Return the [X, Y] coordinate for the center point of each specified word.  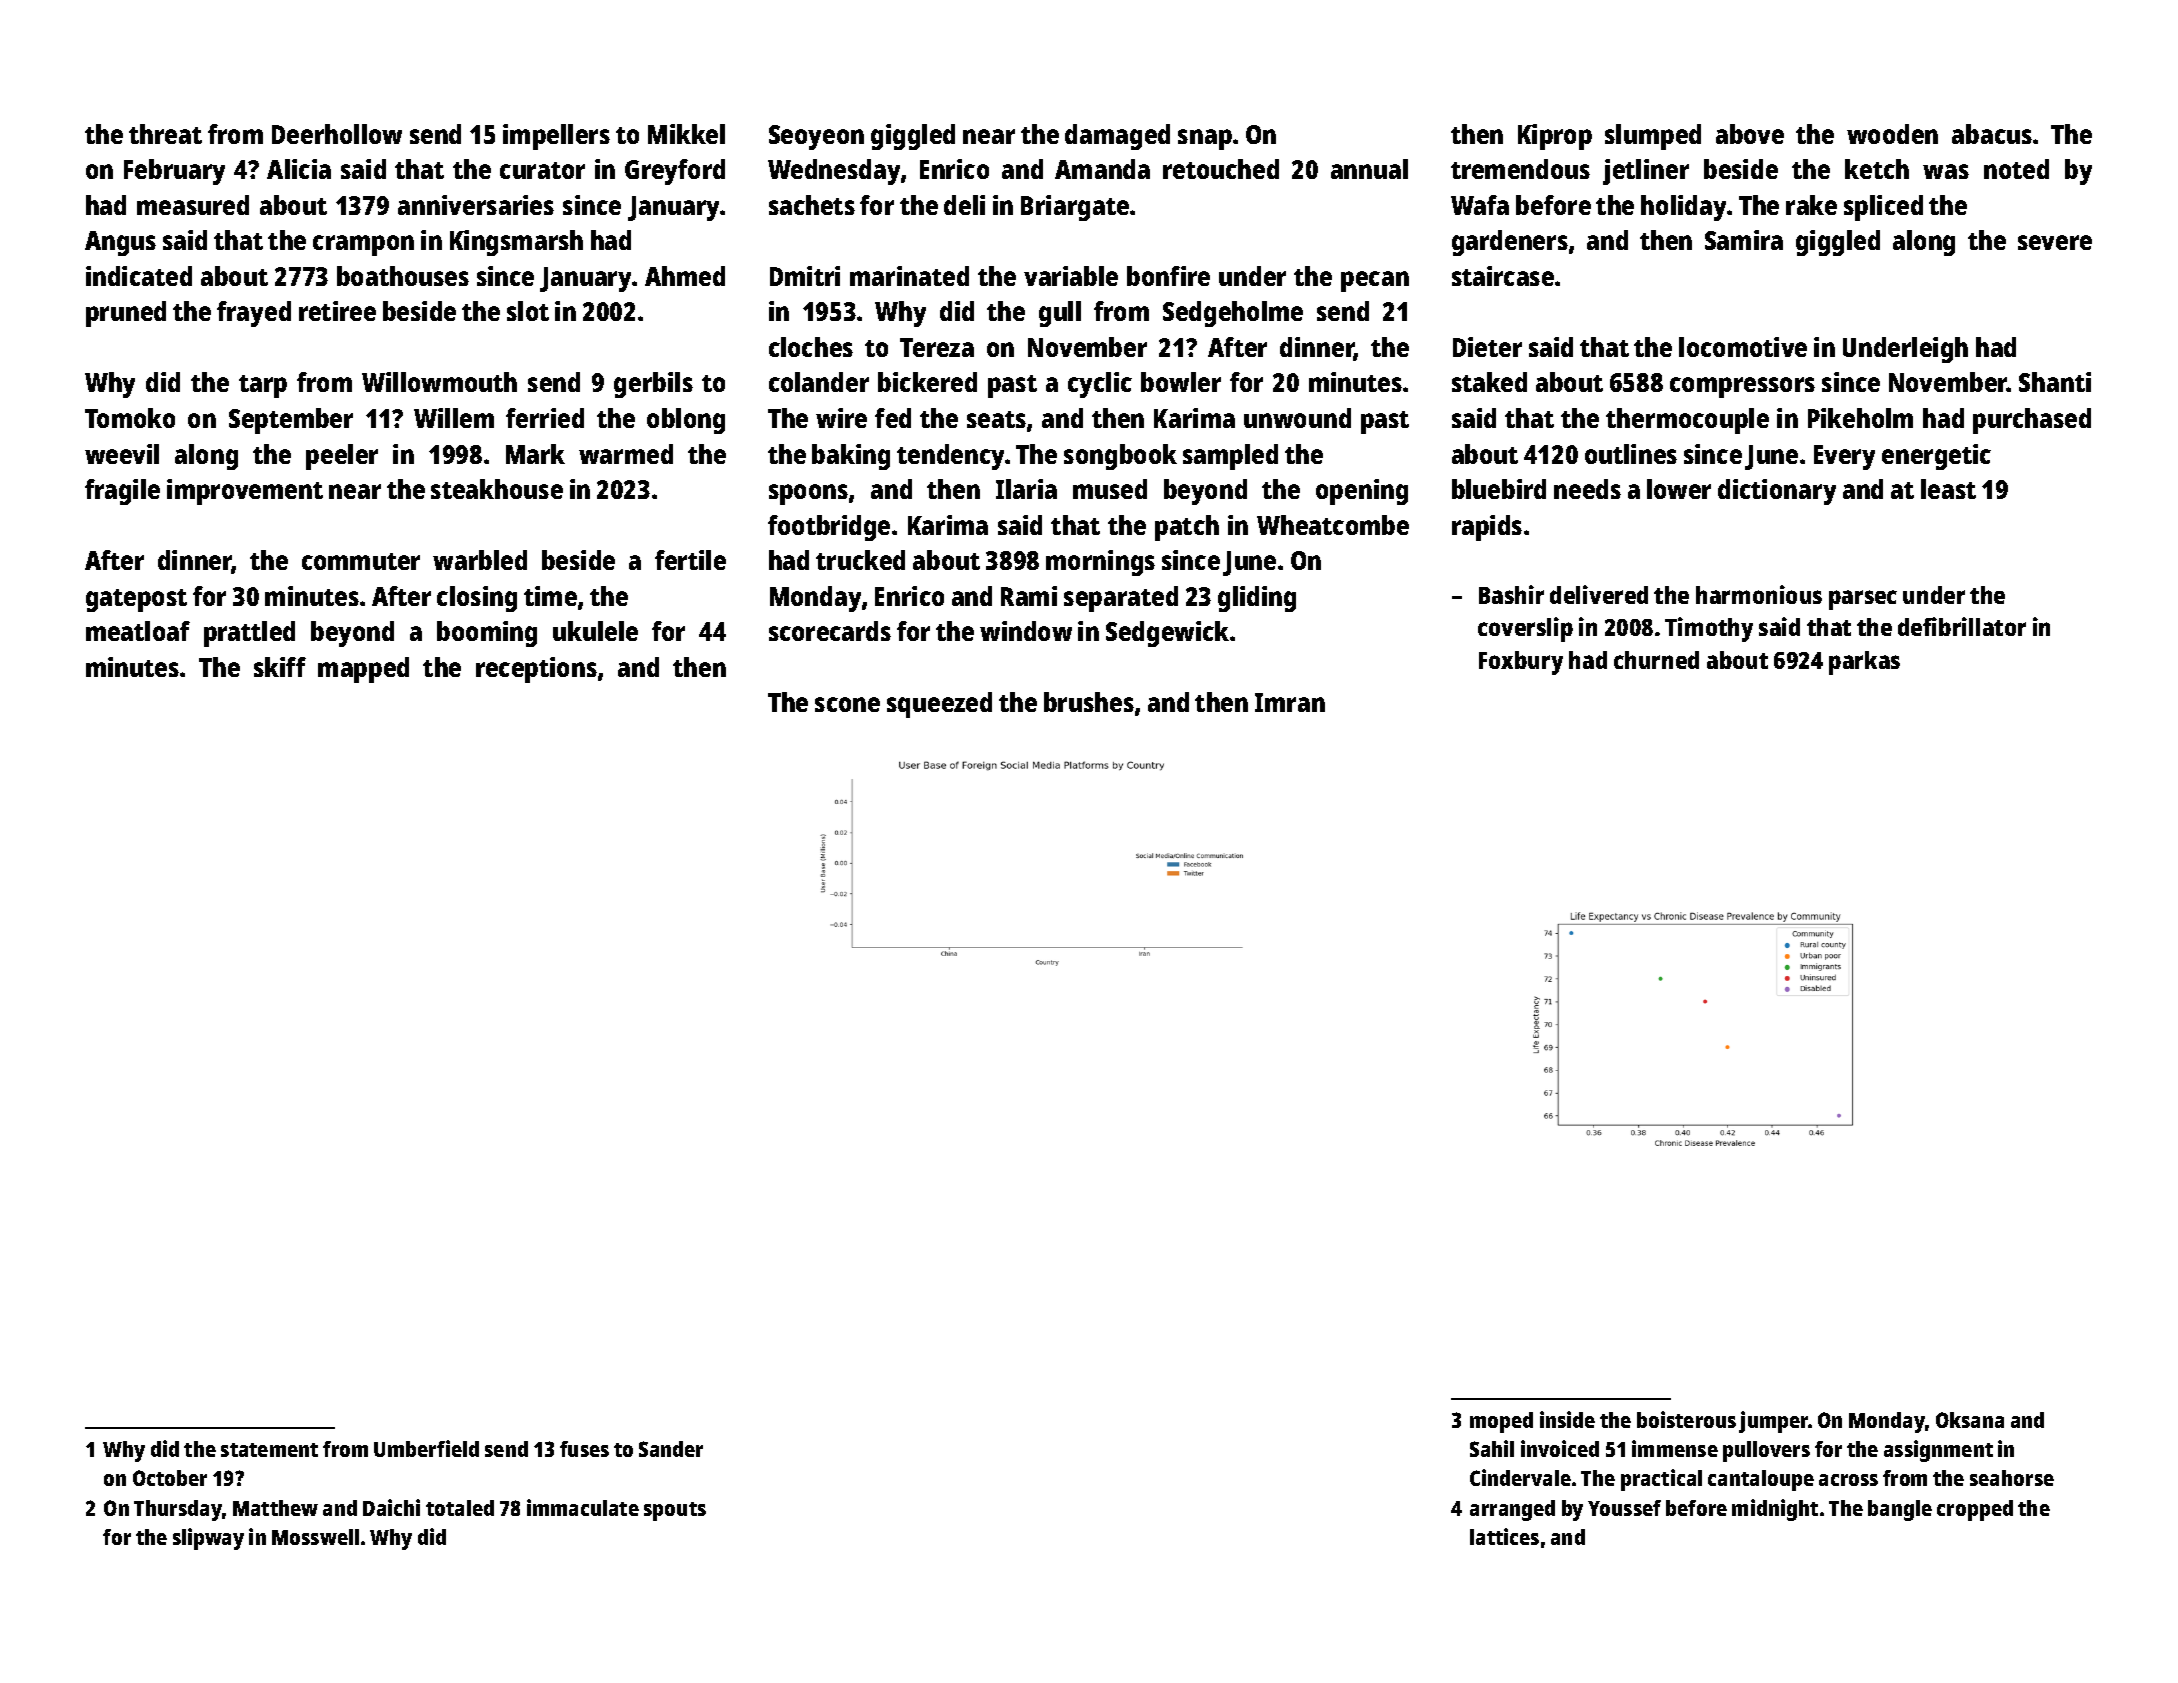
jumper [1774, 1422]
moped [1501, 1422]
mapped [363, 670]
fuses [584, 1449]
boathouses [403, 276]
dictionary [1777, 492]
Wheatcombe [1333, 525]
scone [847, 704]
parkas [1864, 663]
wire [841, 418]
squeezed [939, 705]
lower [1679, 489]
